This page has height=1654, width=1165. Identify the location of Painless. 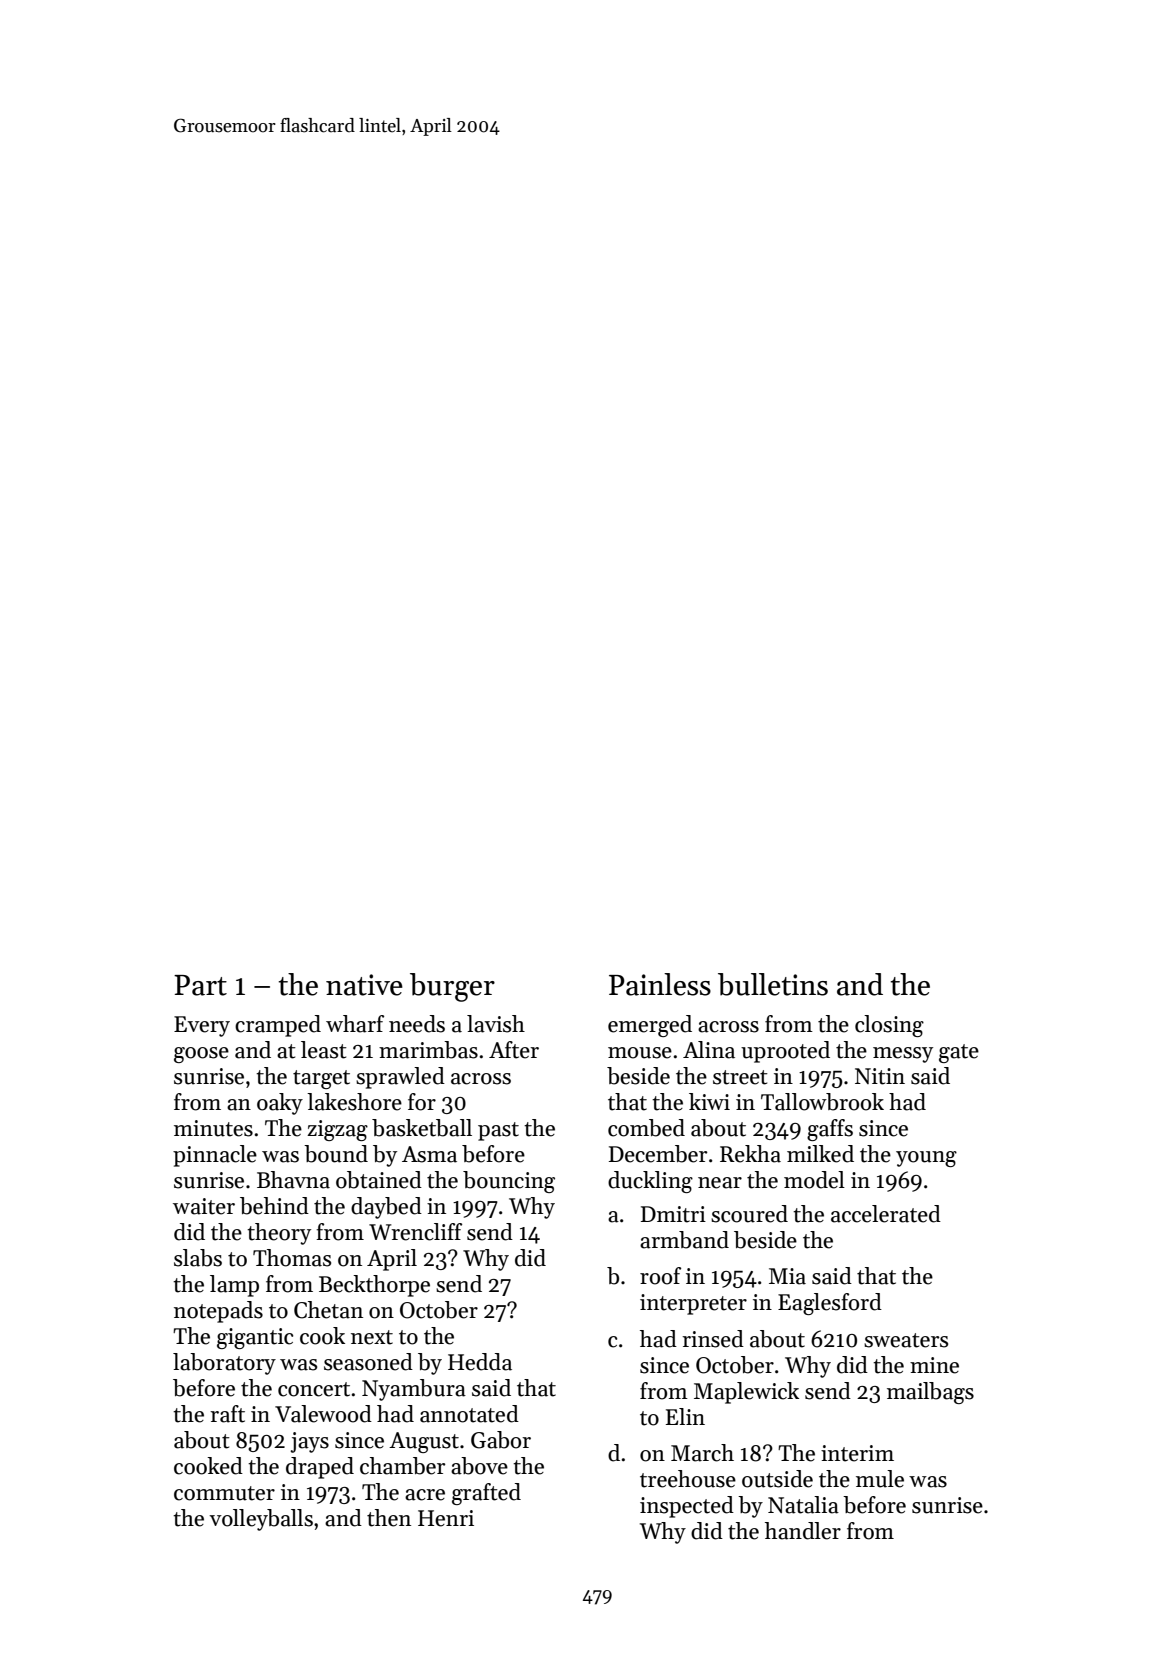
(660, 984).
